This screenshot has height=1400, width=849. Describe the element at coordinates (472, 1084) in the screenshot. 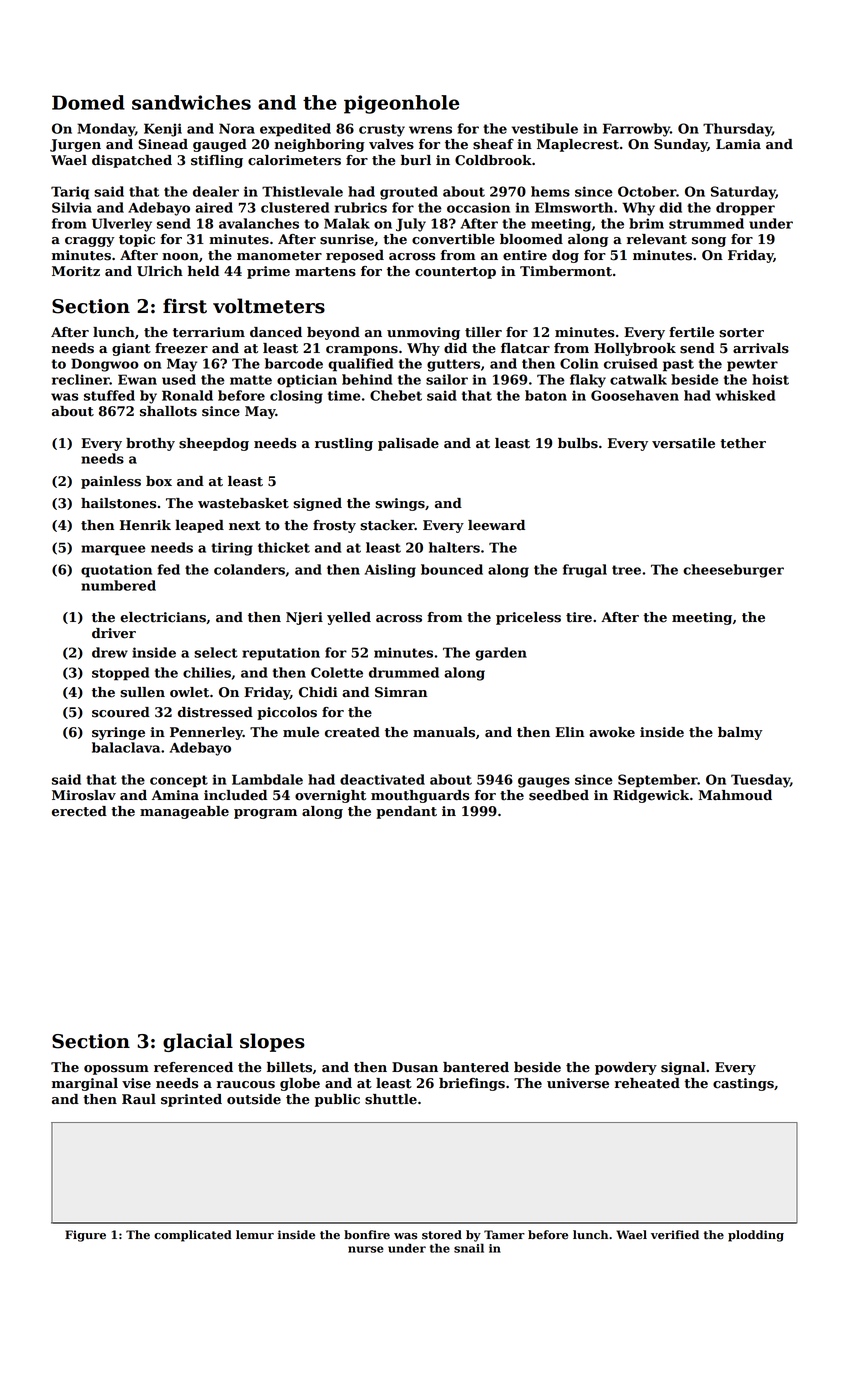

I see `briefings` at that location.
